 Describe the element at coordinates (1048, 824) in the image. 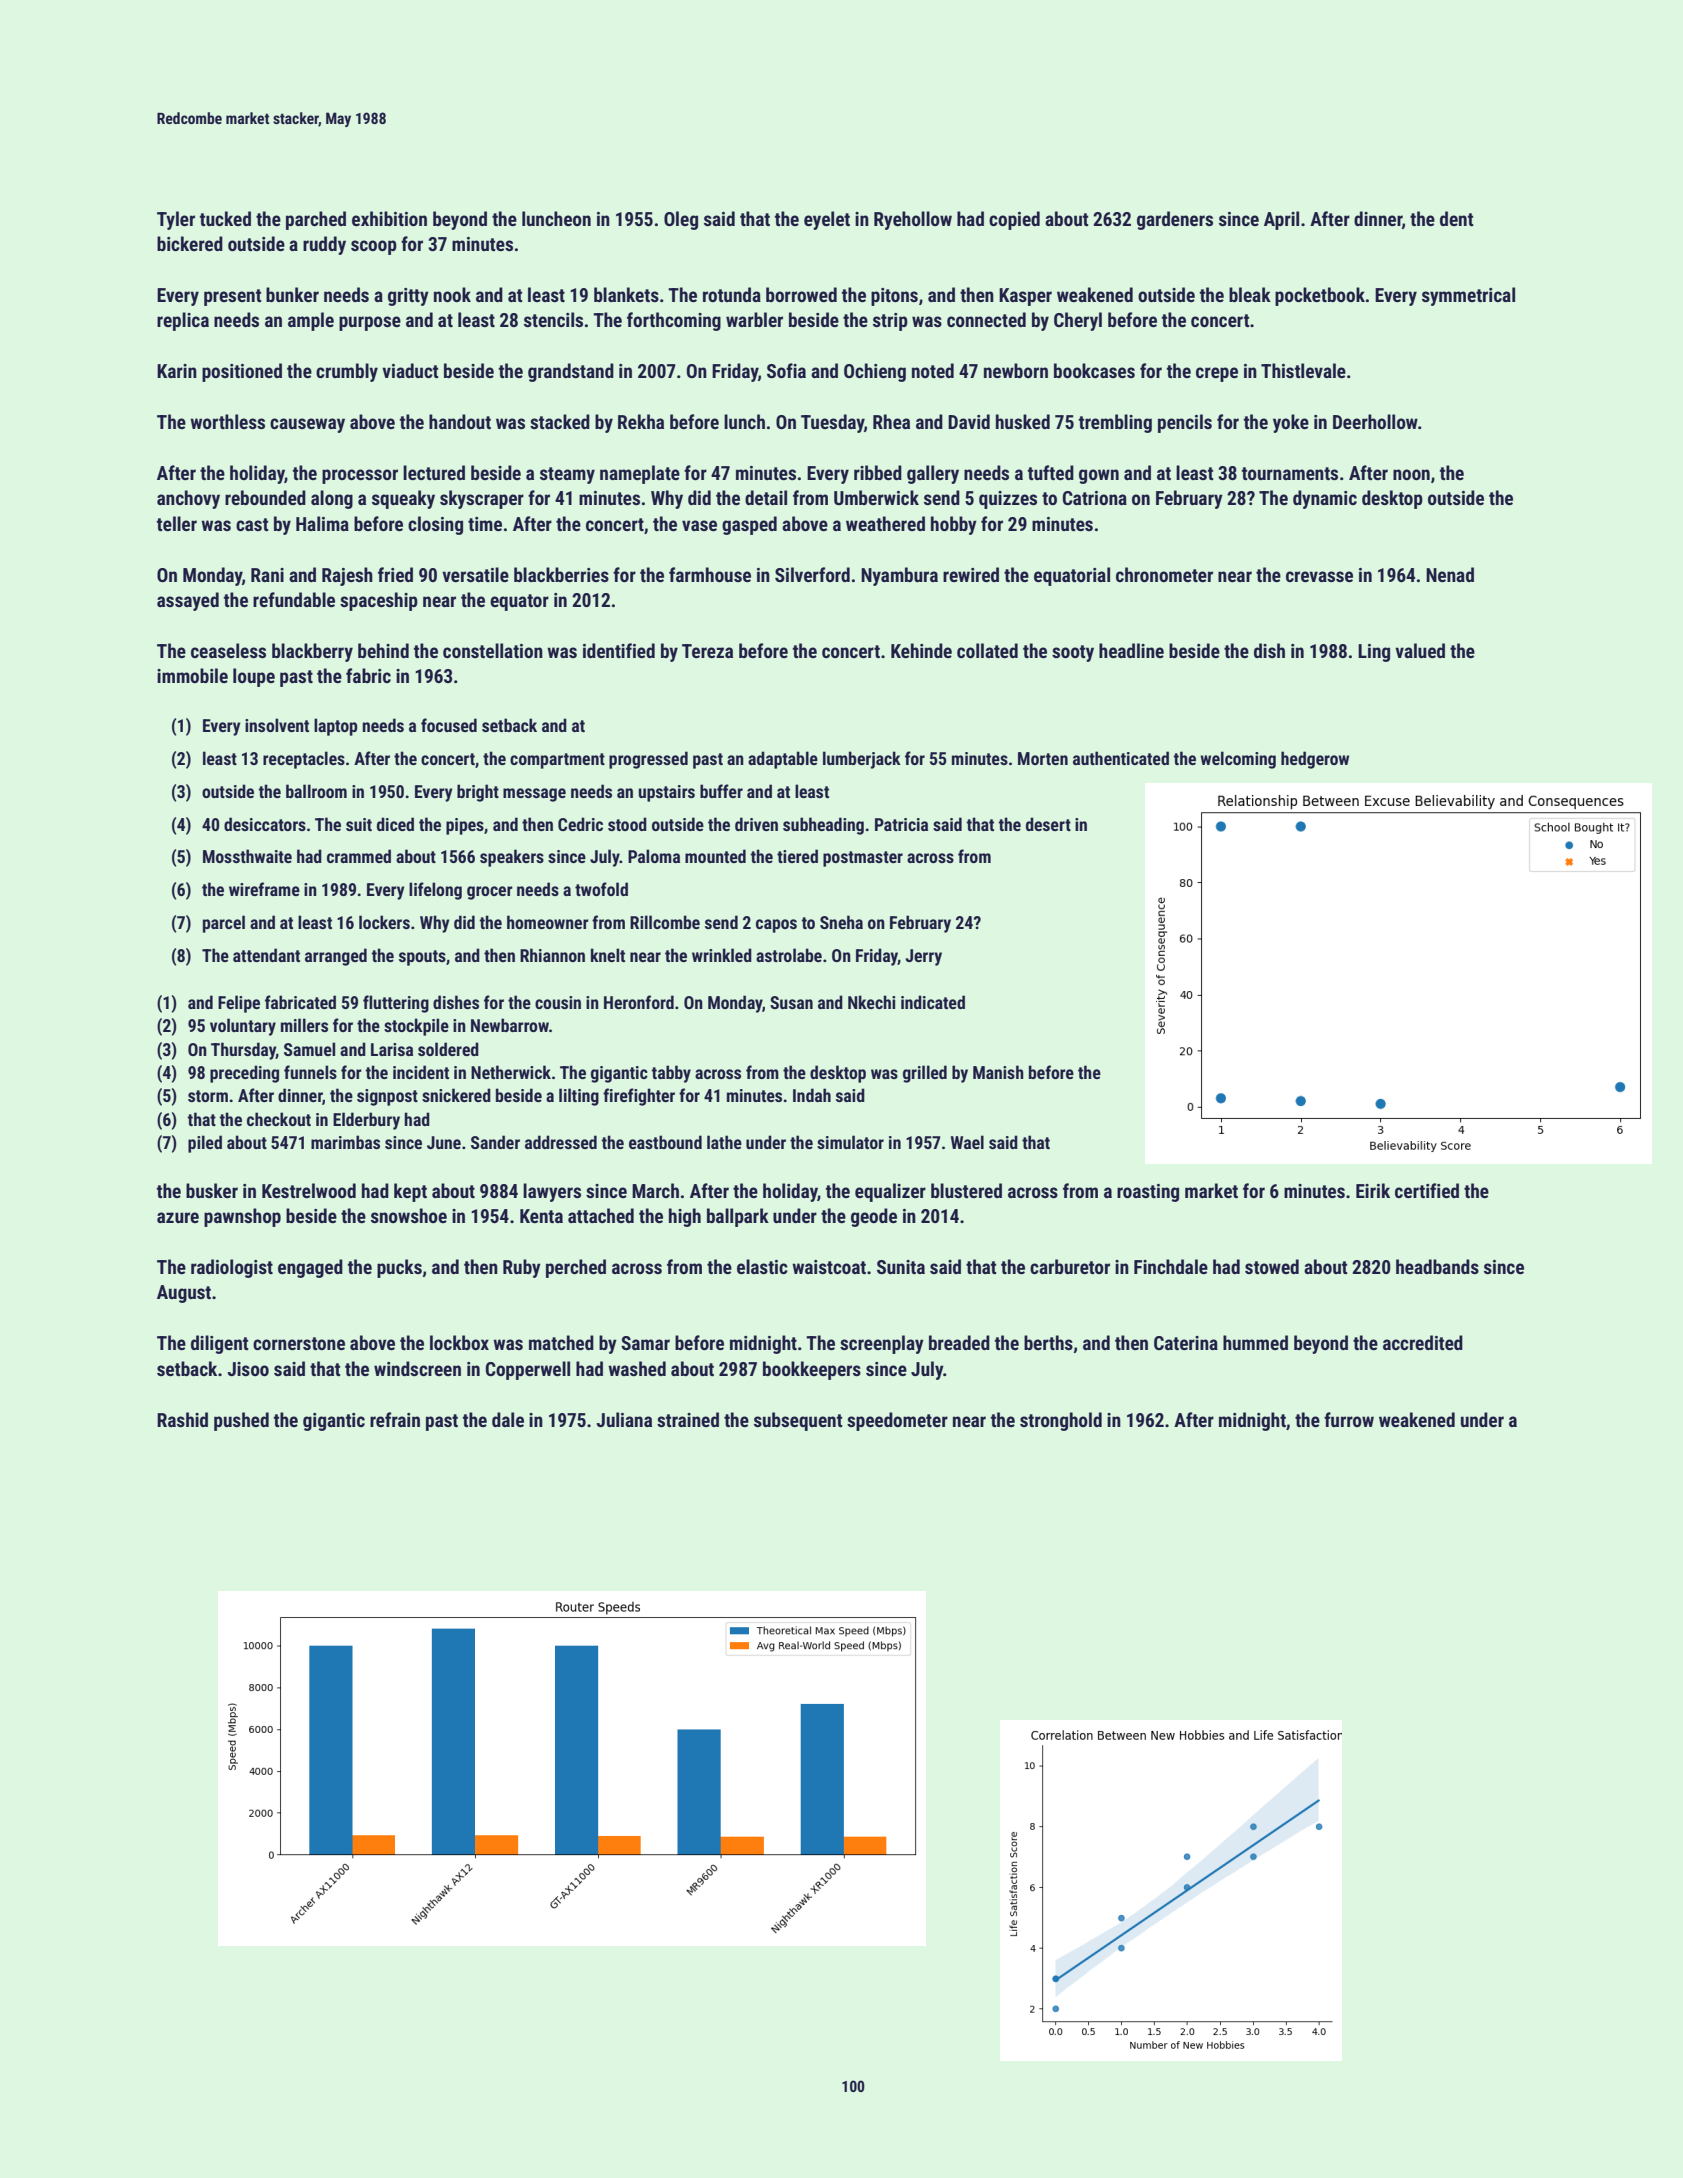

I see `desert` at that location.
